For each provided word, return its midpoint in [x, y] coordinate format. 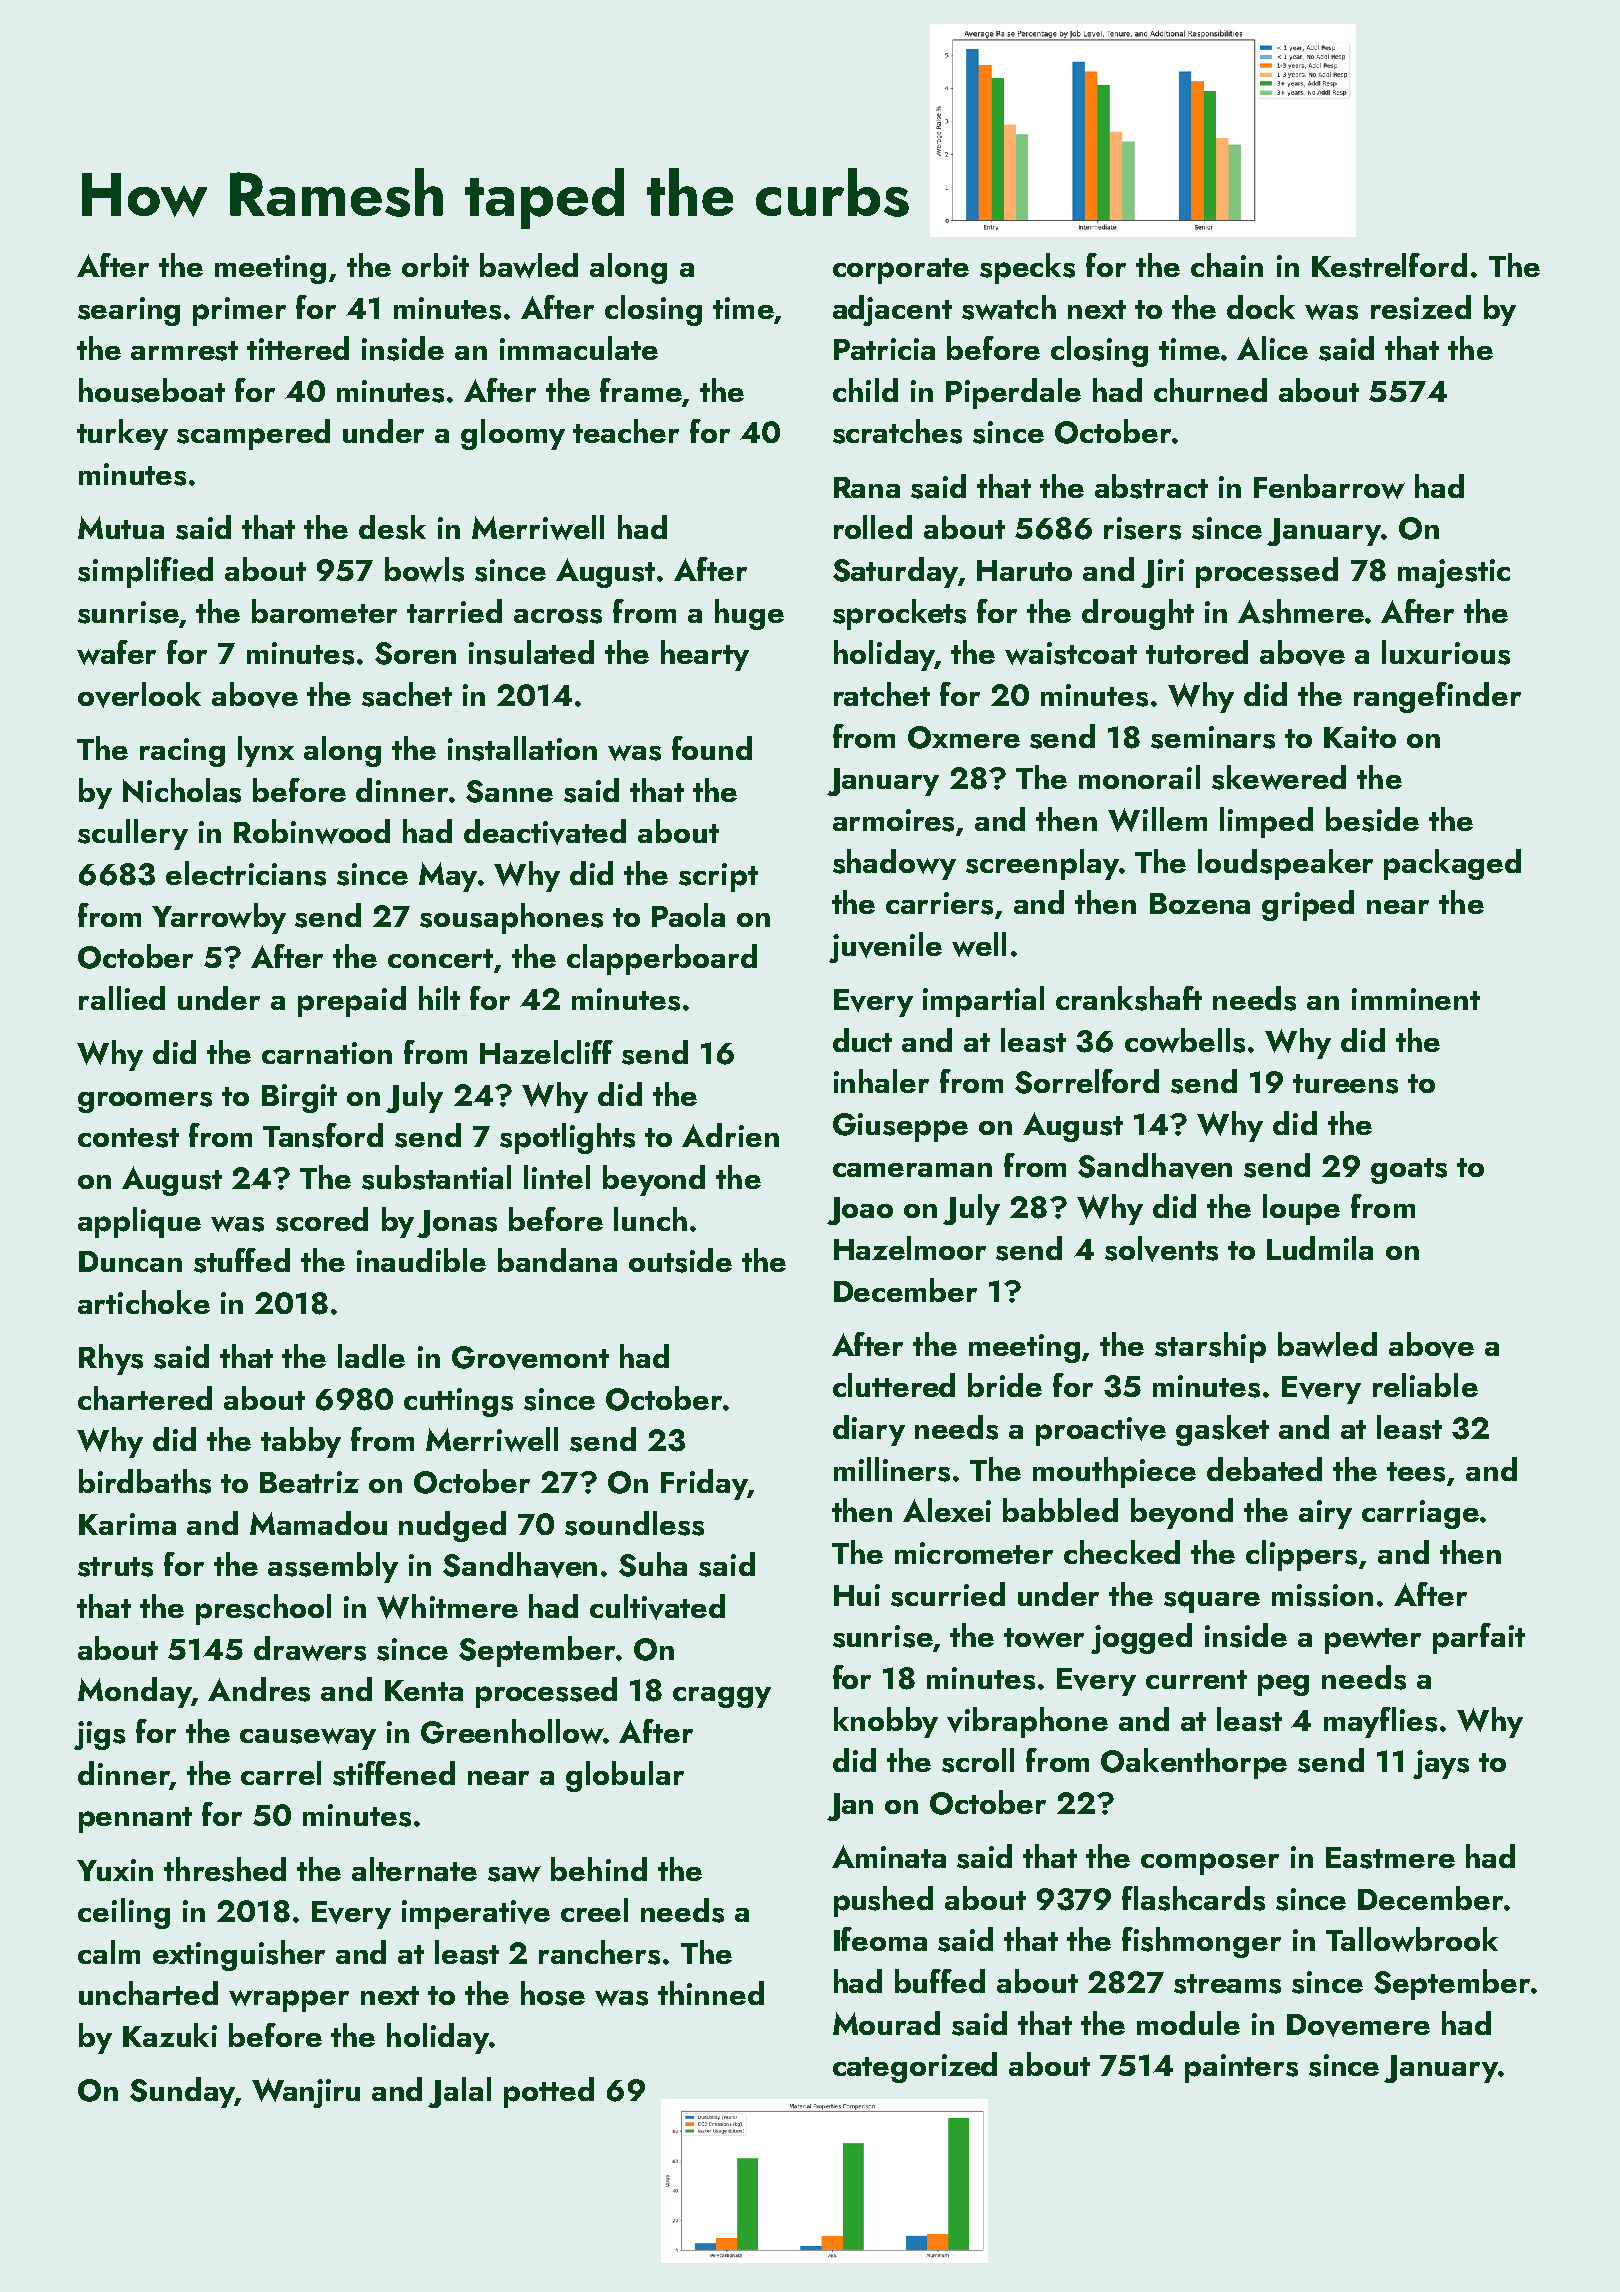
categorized [915, 2067]
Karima [127, 1524]
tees [1416, 1472]
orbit [435, 265]
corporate [901, 271]
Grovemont [530, 1358]
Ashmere [1301, 611]
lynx [266, 751]
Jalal [459, 2092]
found [712, 748]
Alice [1272, 348]
